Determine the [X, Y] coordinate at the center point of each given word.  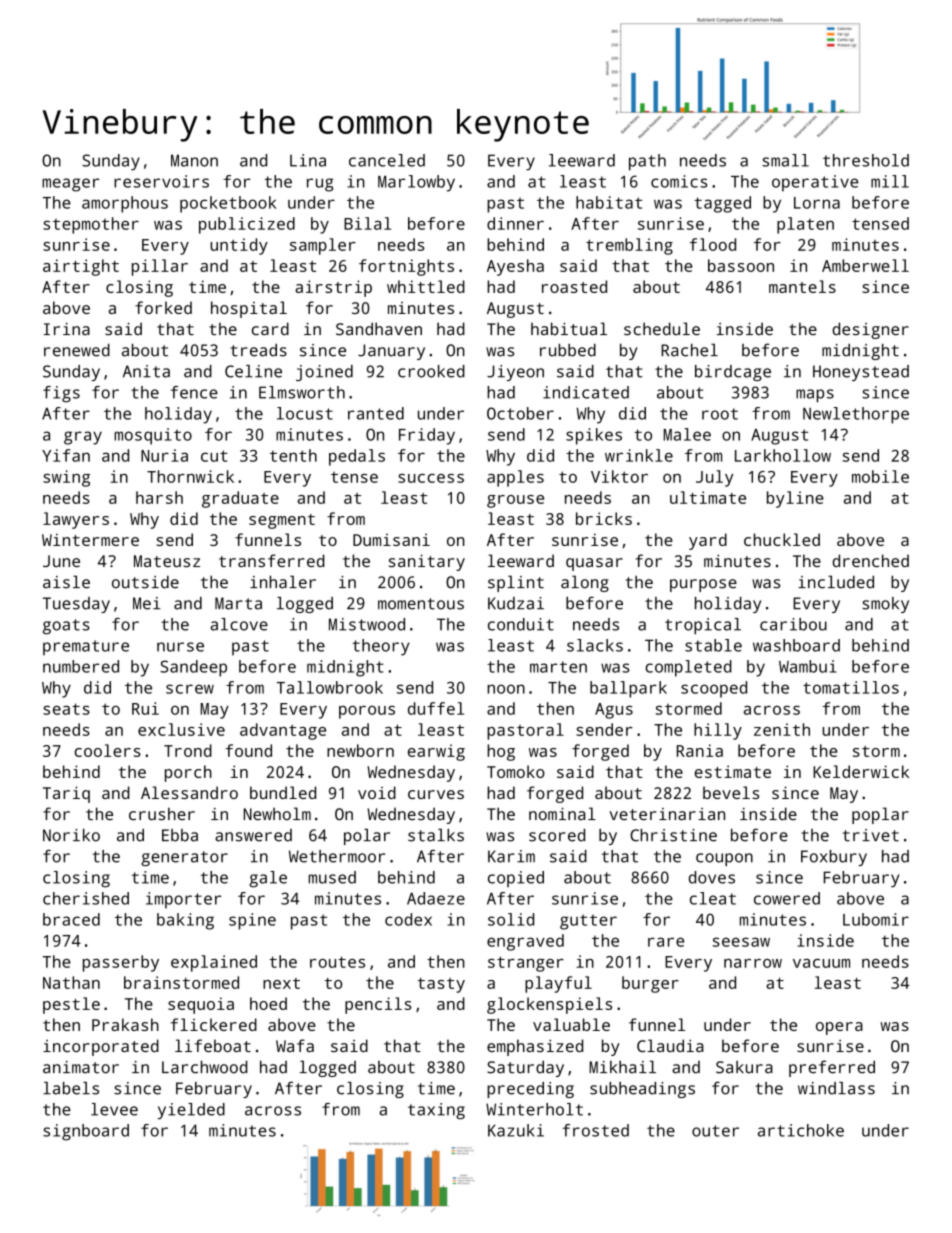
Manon [194, 160]
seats [66, 709]
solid [511, 919]
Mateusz [167, 561]
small [785, 160]
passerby [121, 963]
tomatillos [851, 687]
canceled [387, 160]
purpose [703, 585]
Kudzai [516, 603]
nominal [562, 813]
